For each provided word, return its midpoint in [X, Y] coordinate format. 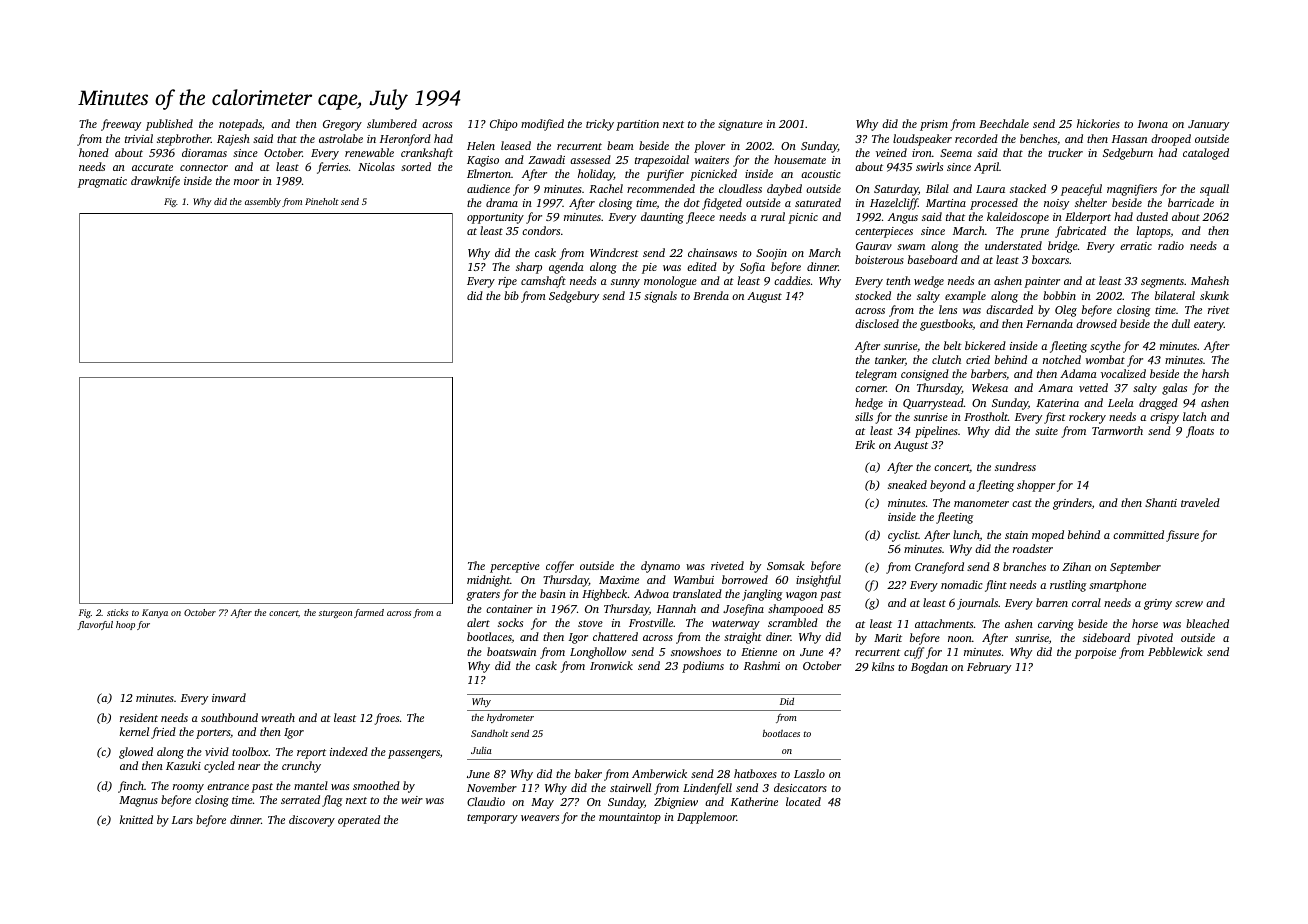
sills [864, 416]
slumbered [392, 123]
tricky [600, 125]
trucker [1065, 152]
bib [511, 295]
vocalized [1123, 373]
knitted [136, 819]
